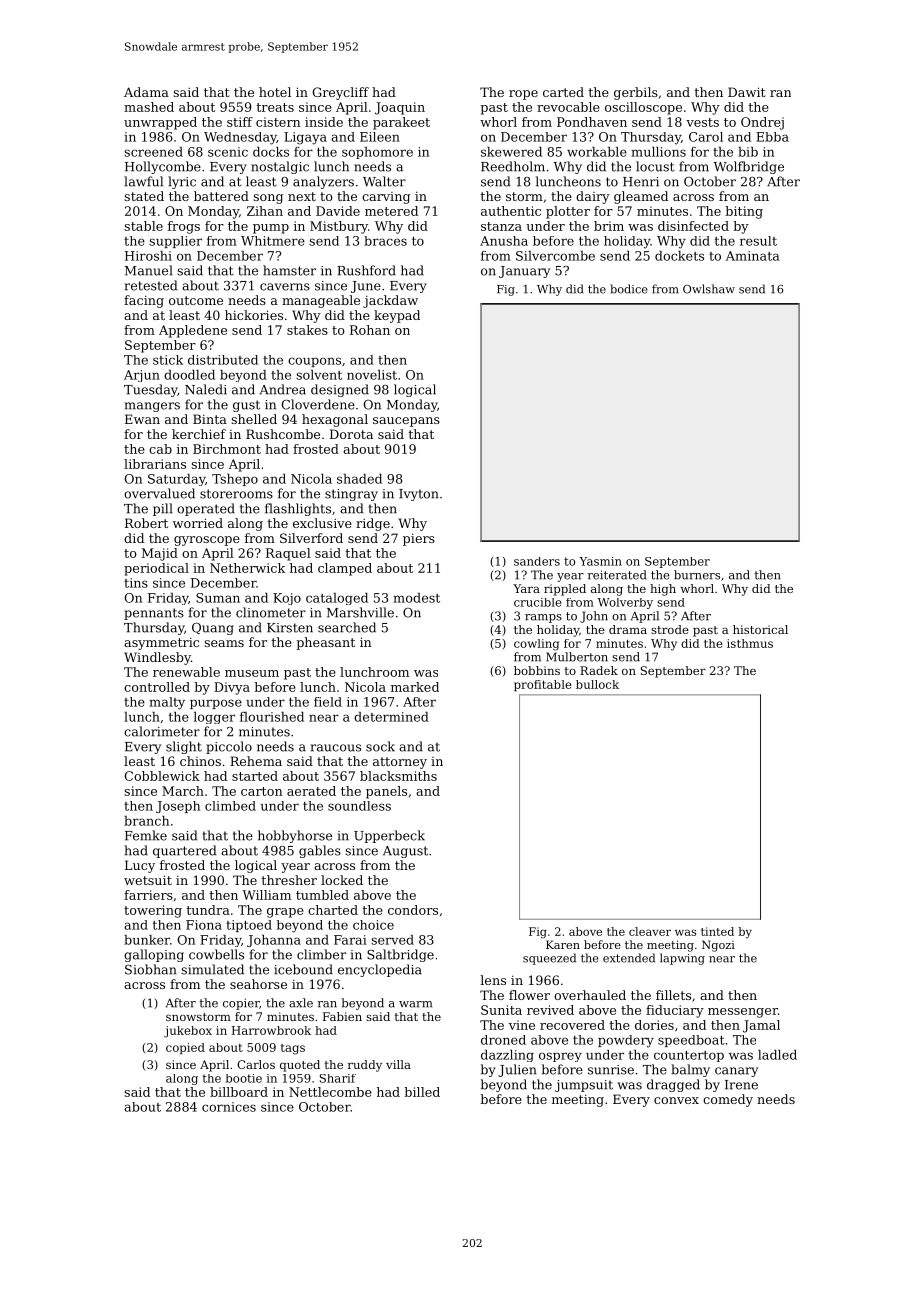 The width and height of the page is (924, 1308). What do you see at coordinates (218, 598) in the page?
I see `Suman` at bounding box center [218, 598].
